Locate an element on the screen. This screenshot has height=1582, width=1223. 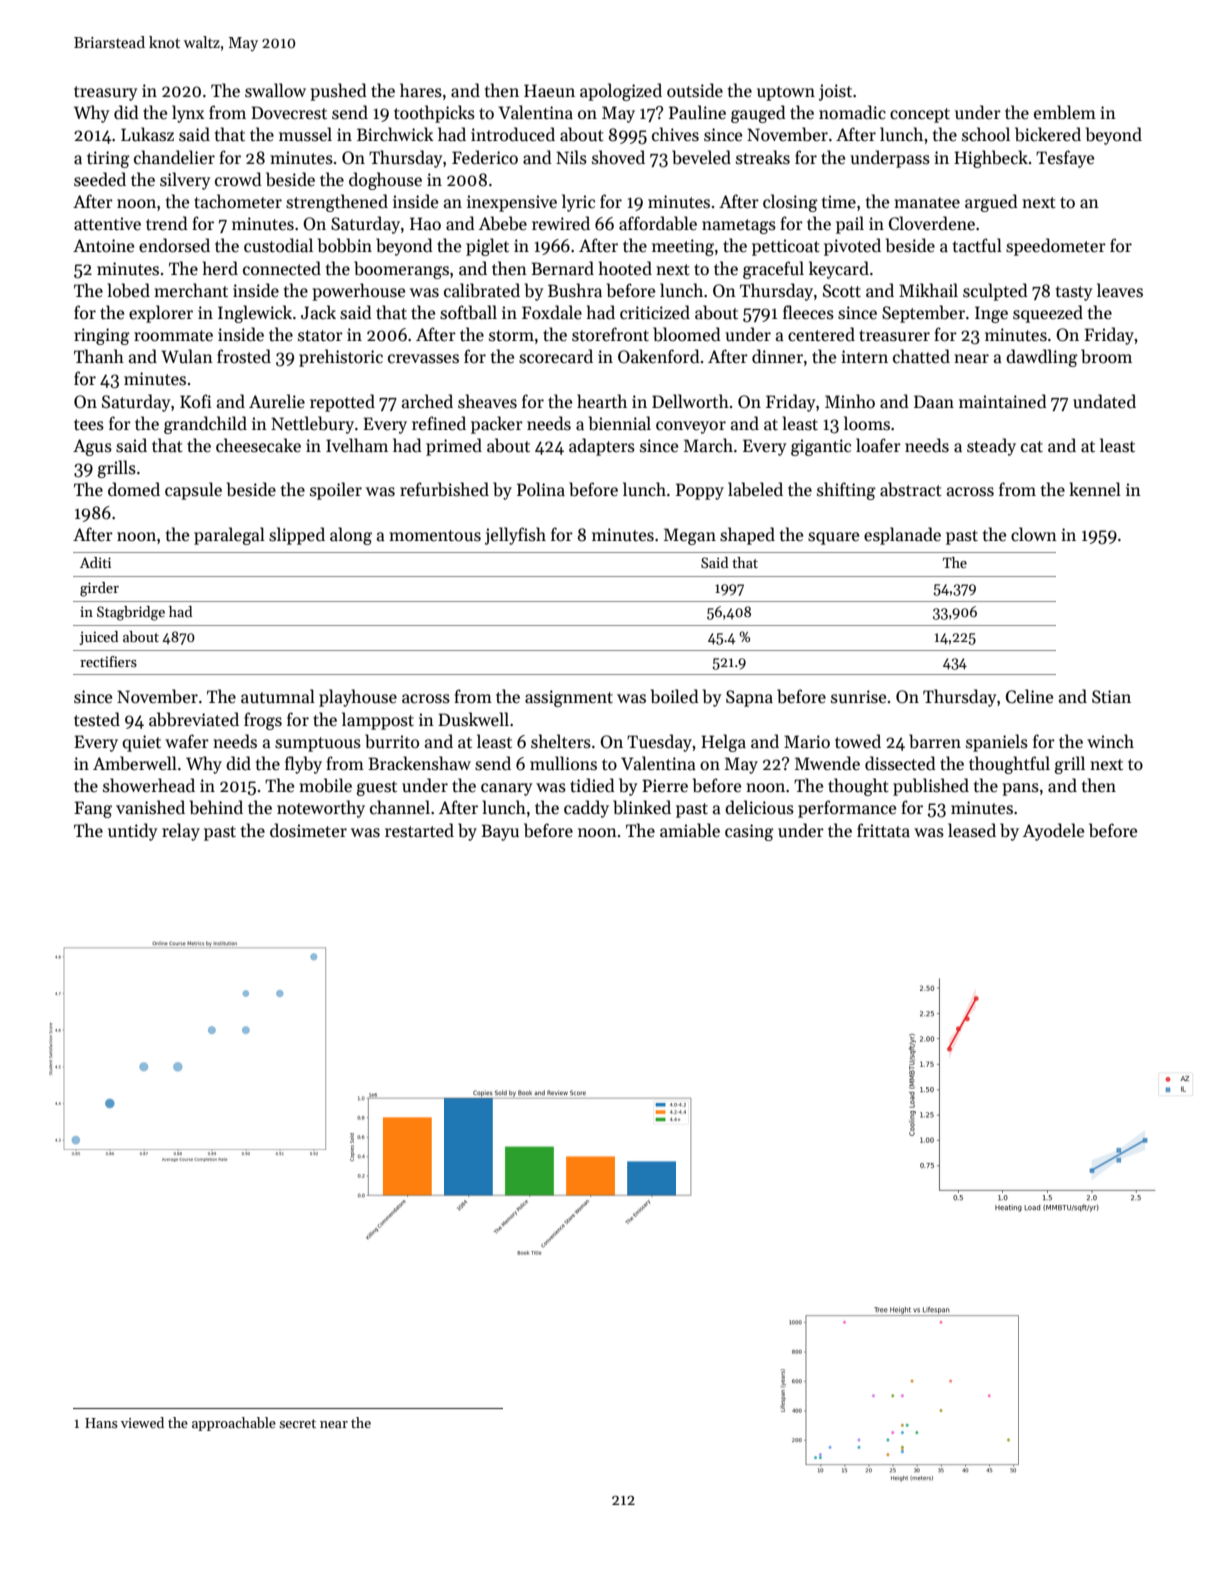
Celine is located at coordinates (1029, 696).
